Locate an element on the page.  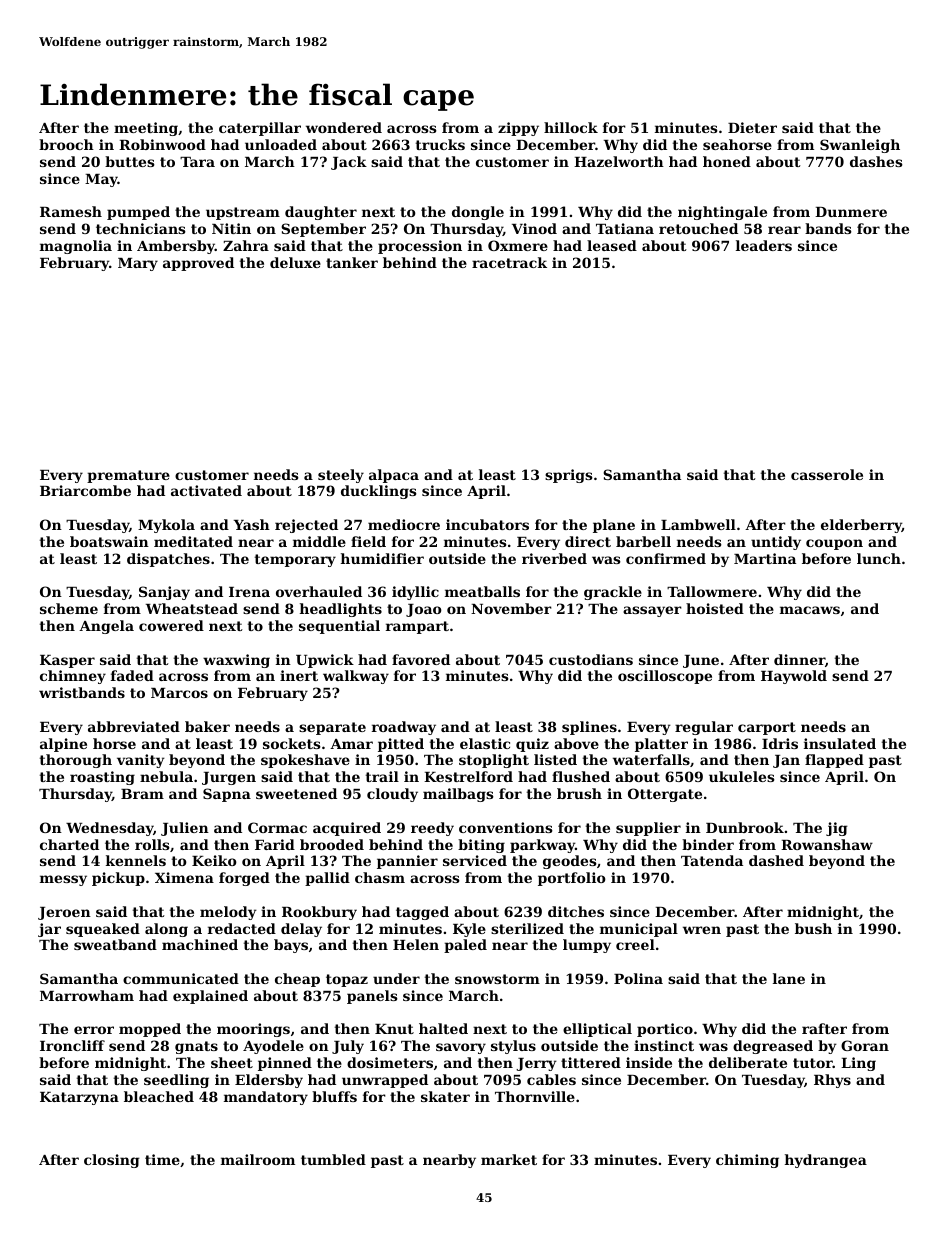
elliptical is located at coordinates (597, 1030).
